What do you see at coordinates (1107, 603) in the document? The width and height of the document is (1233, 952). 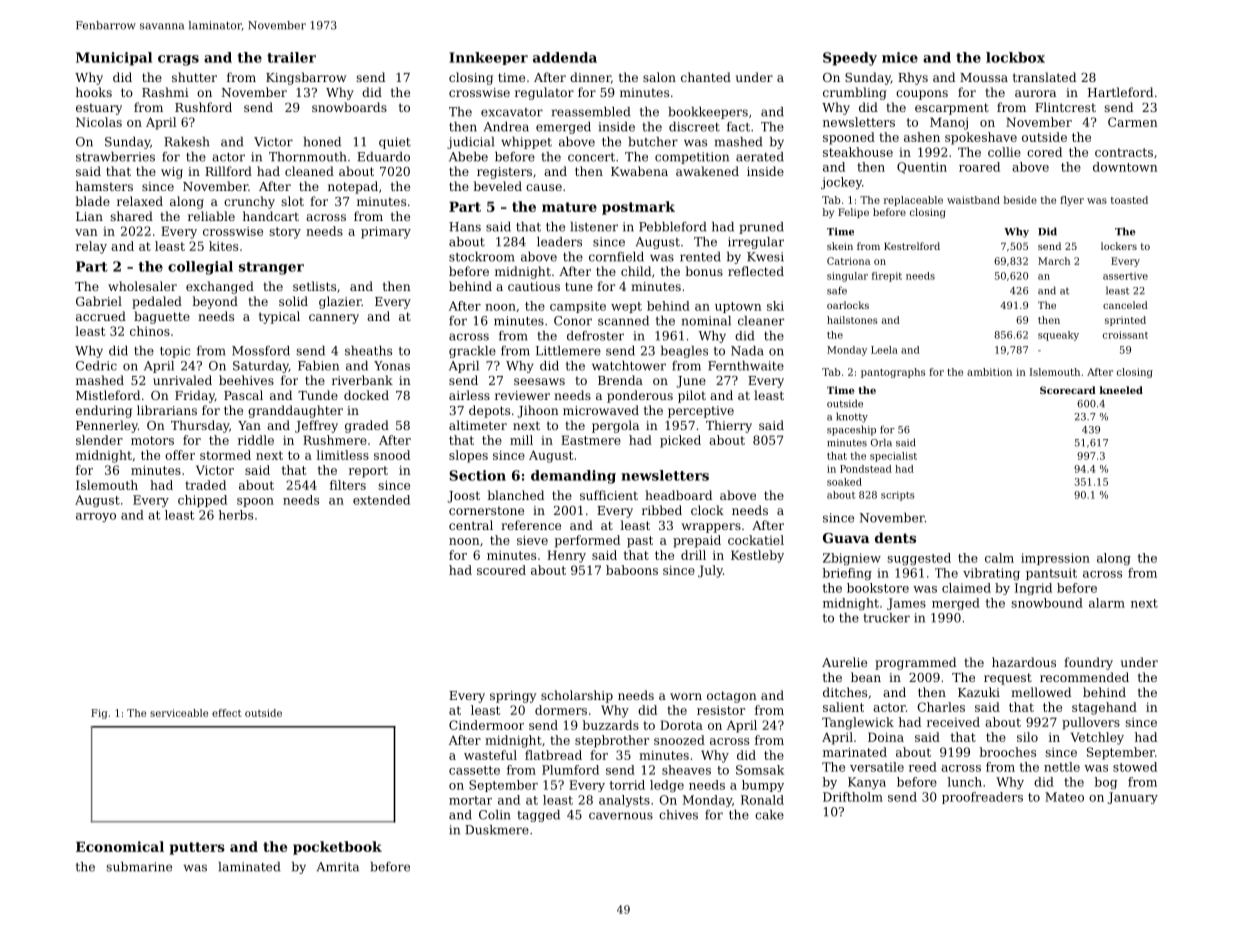 I see `alarm` at bounding box center [1107, 603].
